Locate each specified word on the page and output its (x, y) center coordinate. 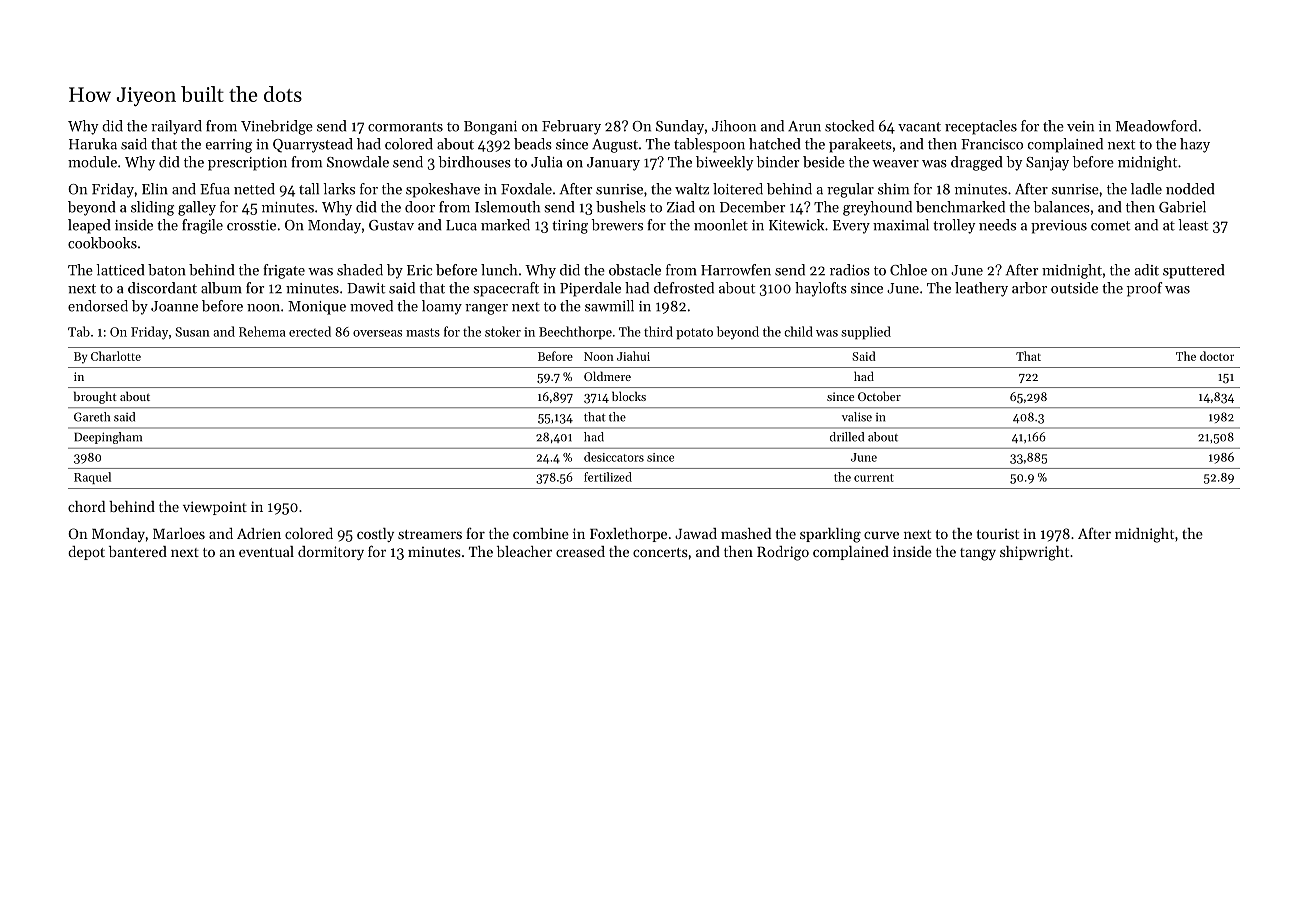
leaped (89, 226)
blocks (629, 396)
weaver (895, 164)
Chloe (908, 270)
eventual (266, 551)
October (879, 396)
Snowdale (358, 162)
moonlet (721, 225)
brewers (617, 225)
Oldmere (607, 376)
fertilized (608, 477)
